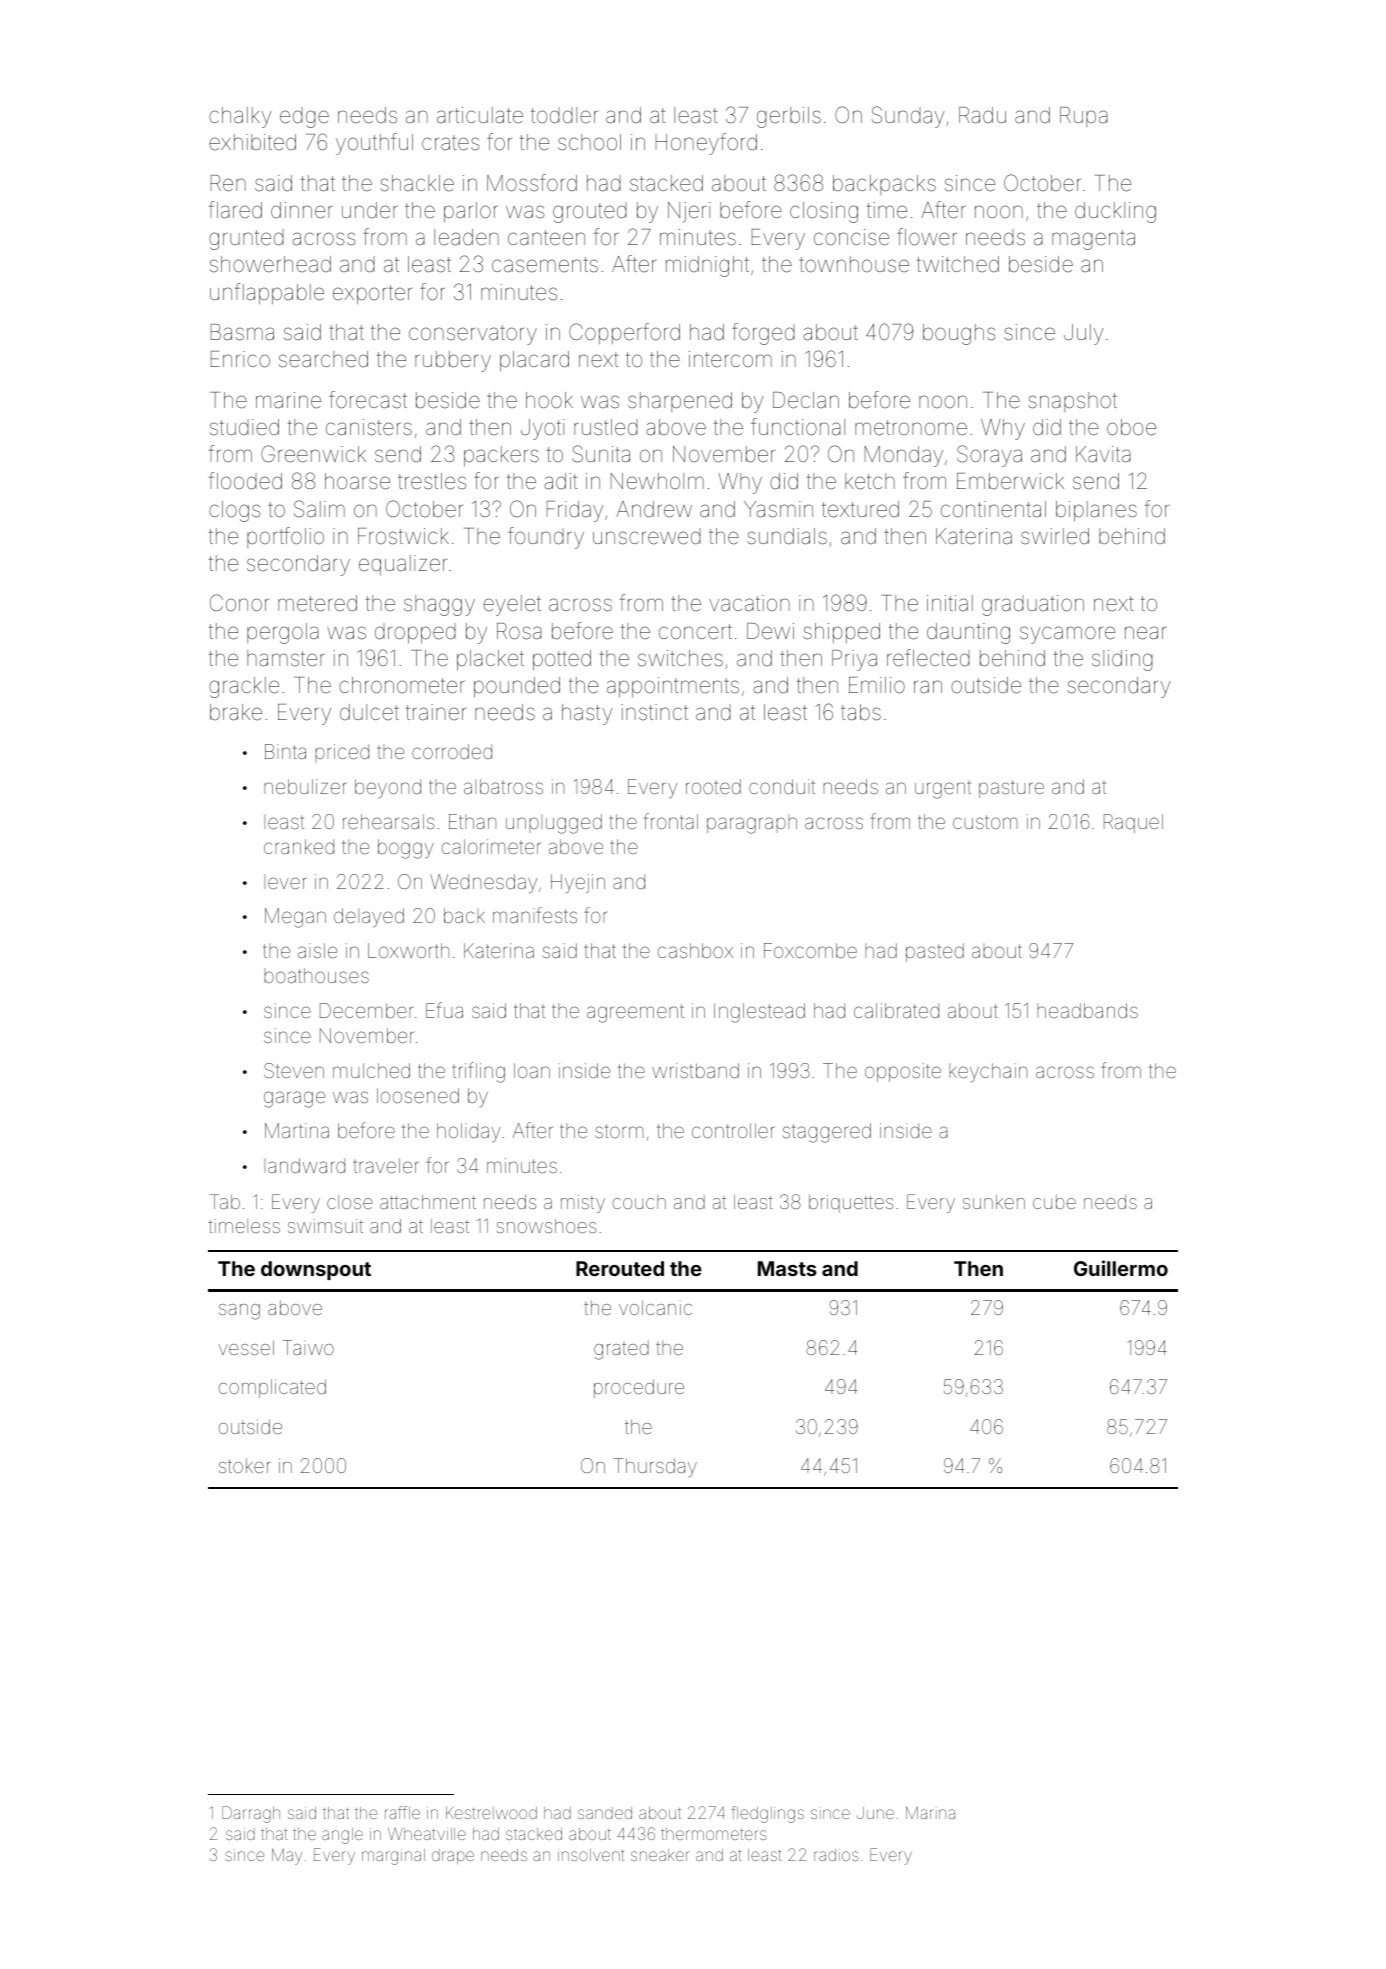 The height and width of the image is (1969, 1386). Describe the element at coordinates (621, 1350) in the image. I see `grated` at that location.
